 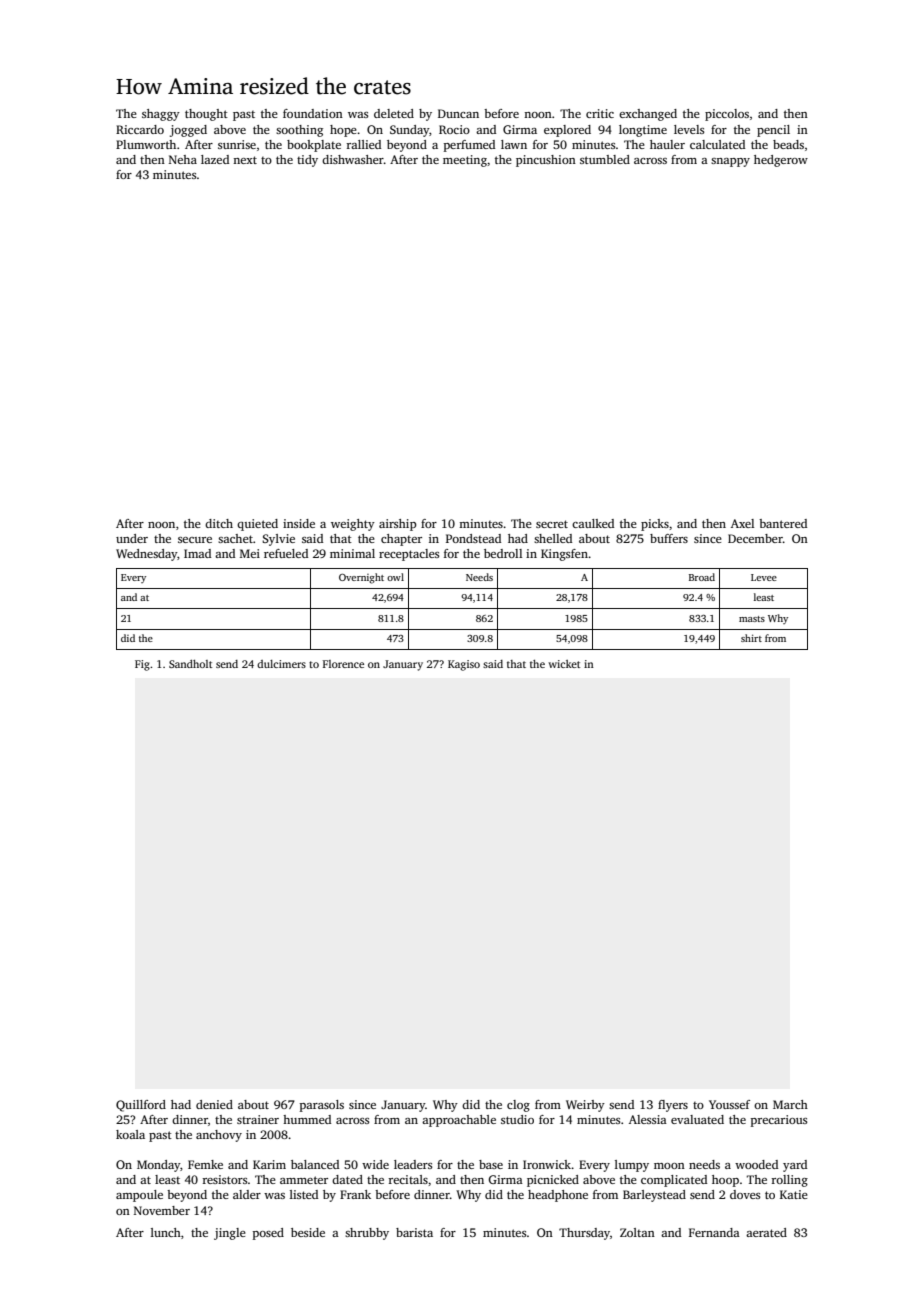 What do you see at coordinates (518, 1106) in the screenshot?
I see `clog` at bounding box center [518, 1106].
